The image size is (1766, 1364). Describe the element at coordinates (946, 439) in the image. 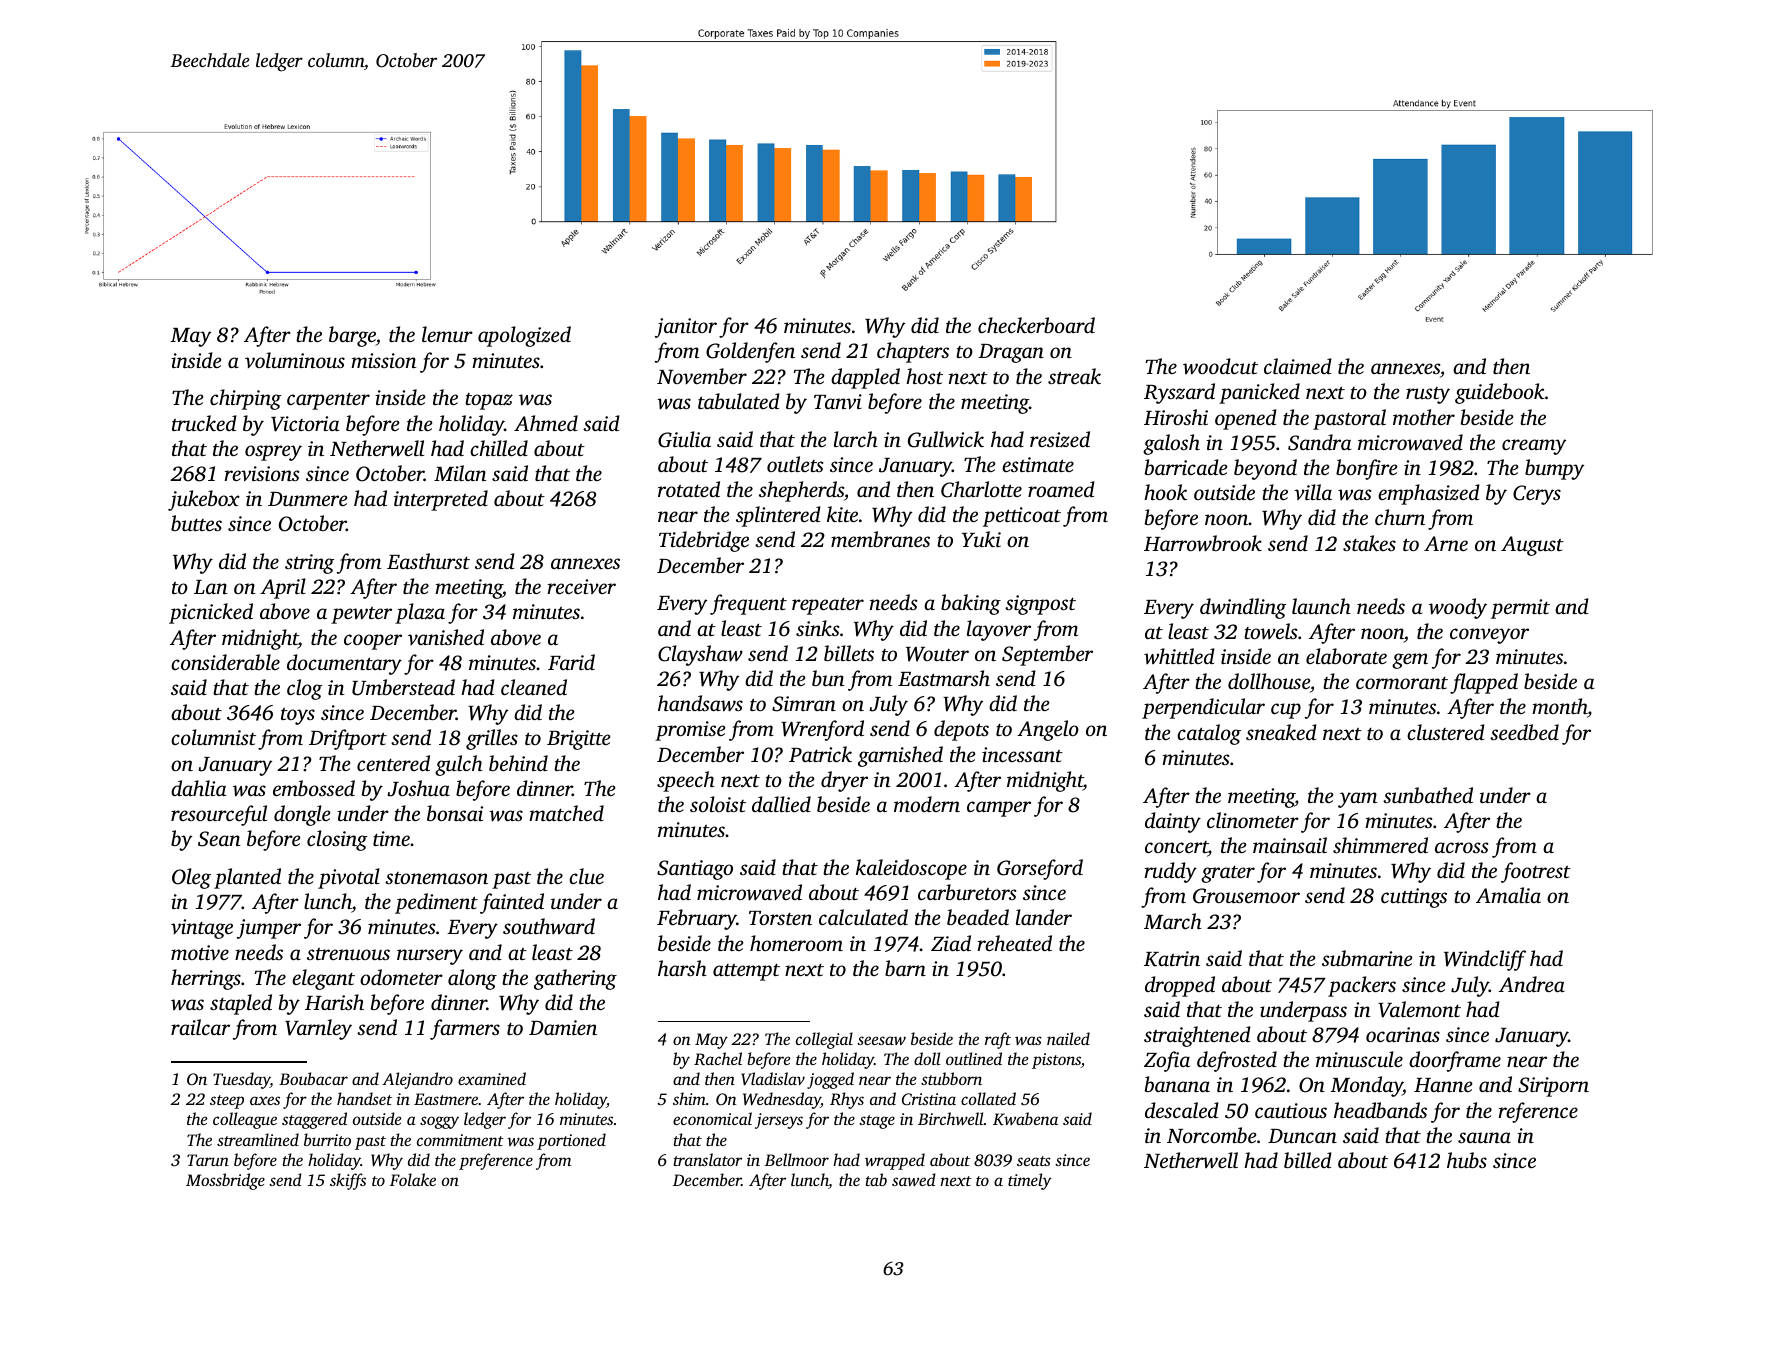

I see `Gullwick` at that location.
